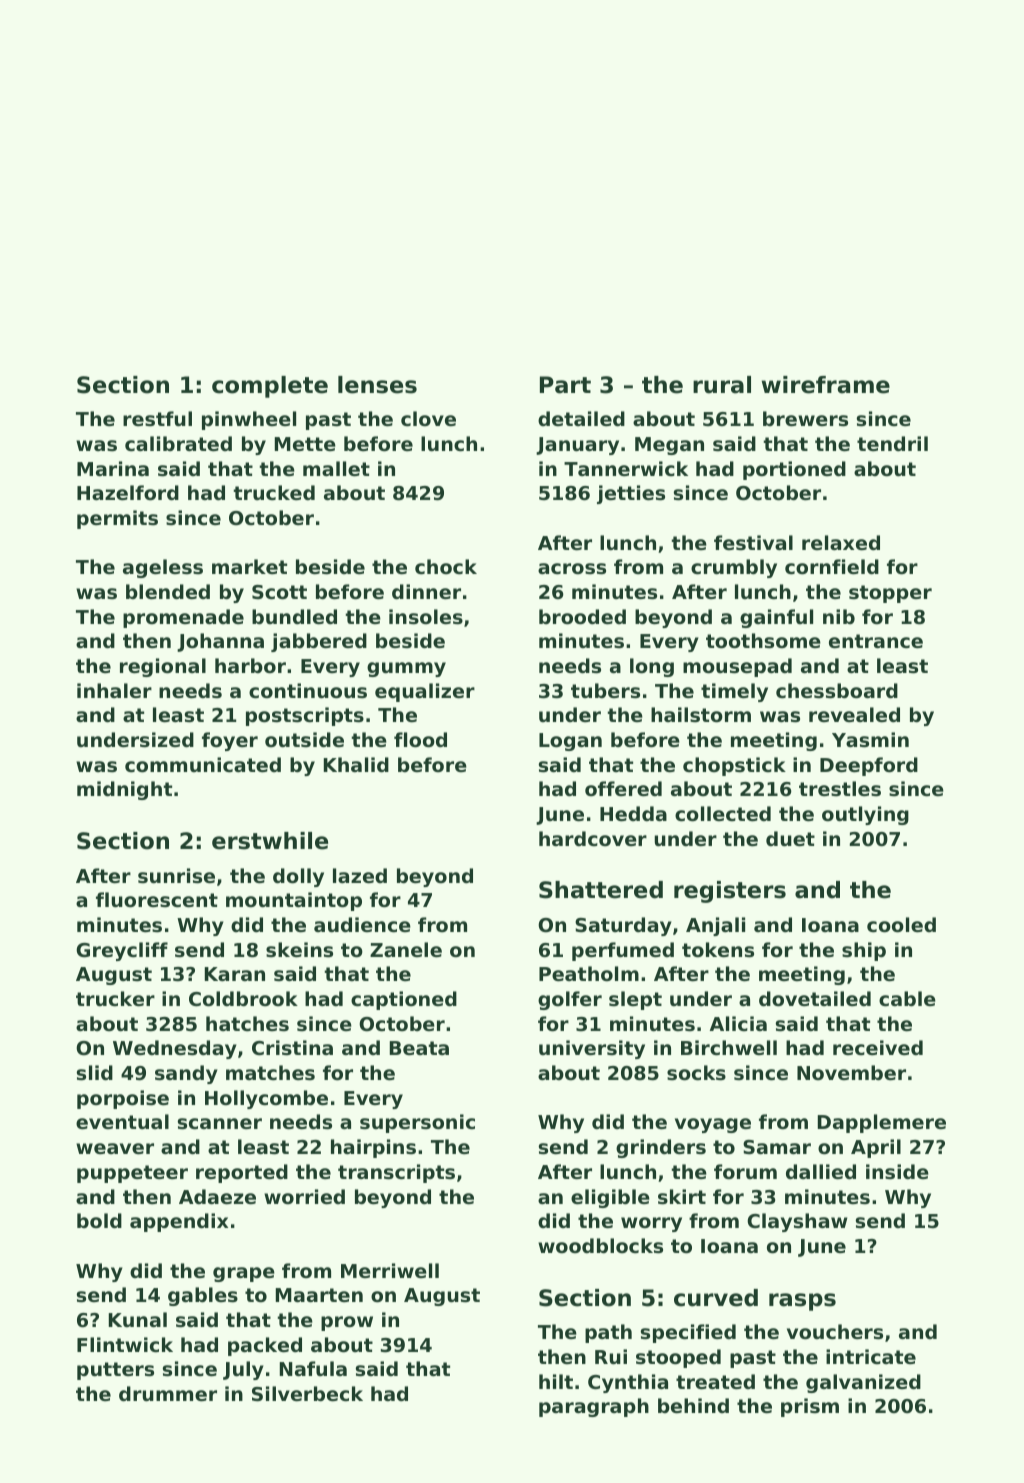  Describe the element at coordinates (600, 1246) in the screenshot. I see `woodblocks` at that location.
